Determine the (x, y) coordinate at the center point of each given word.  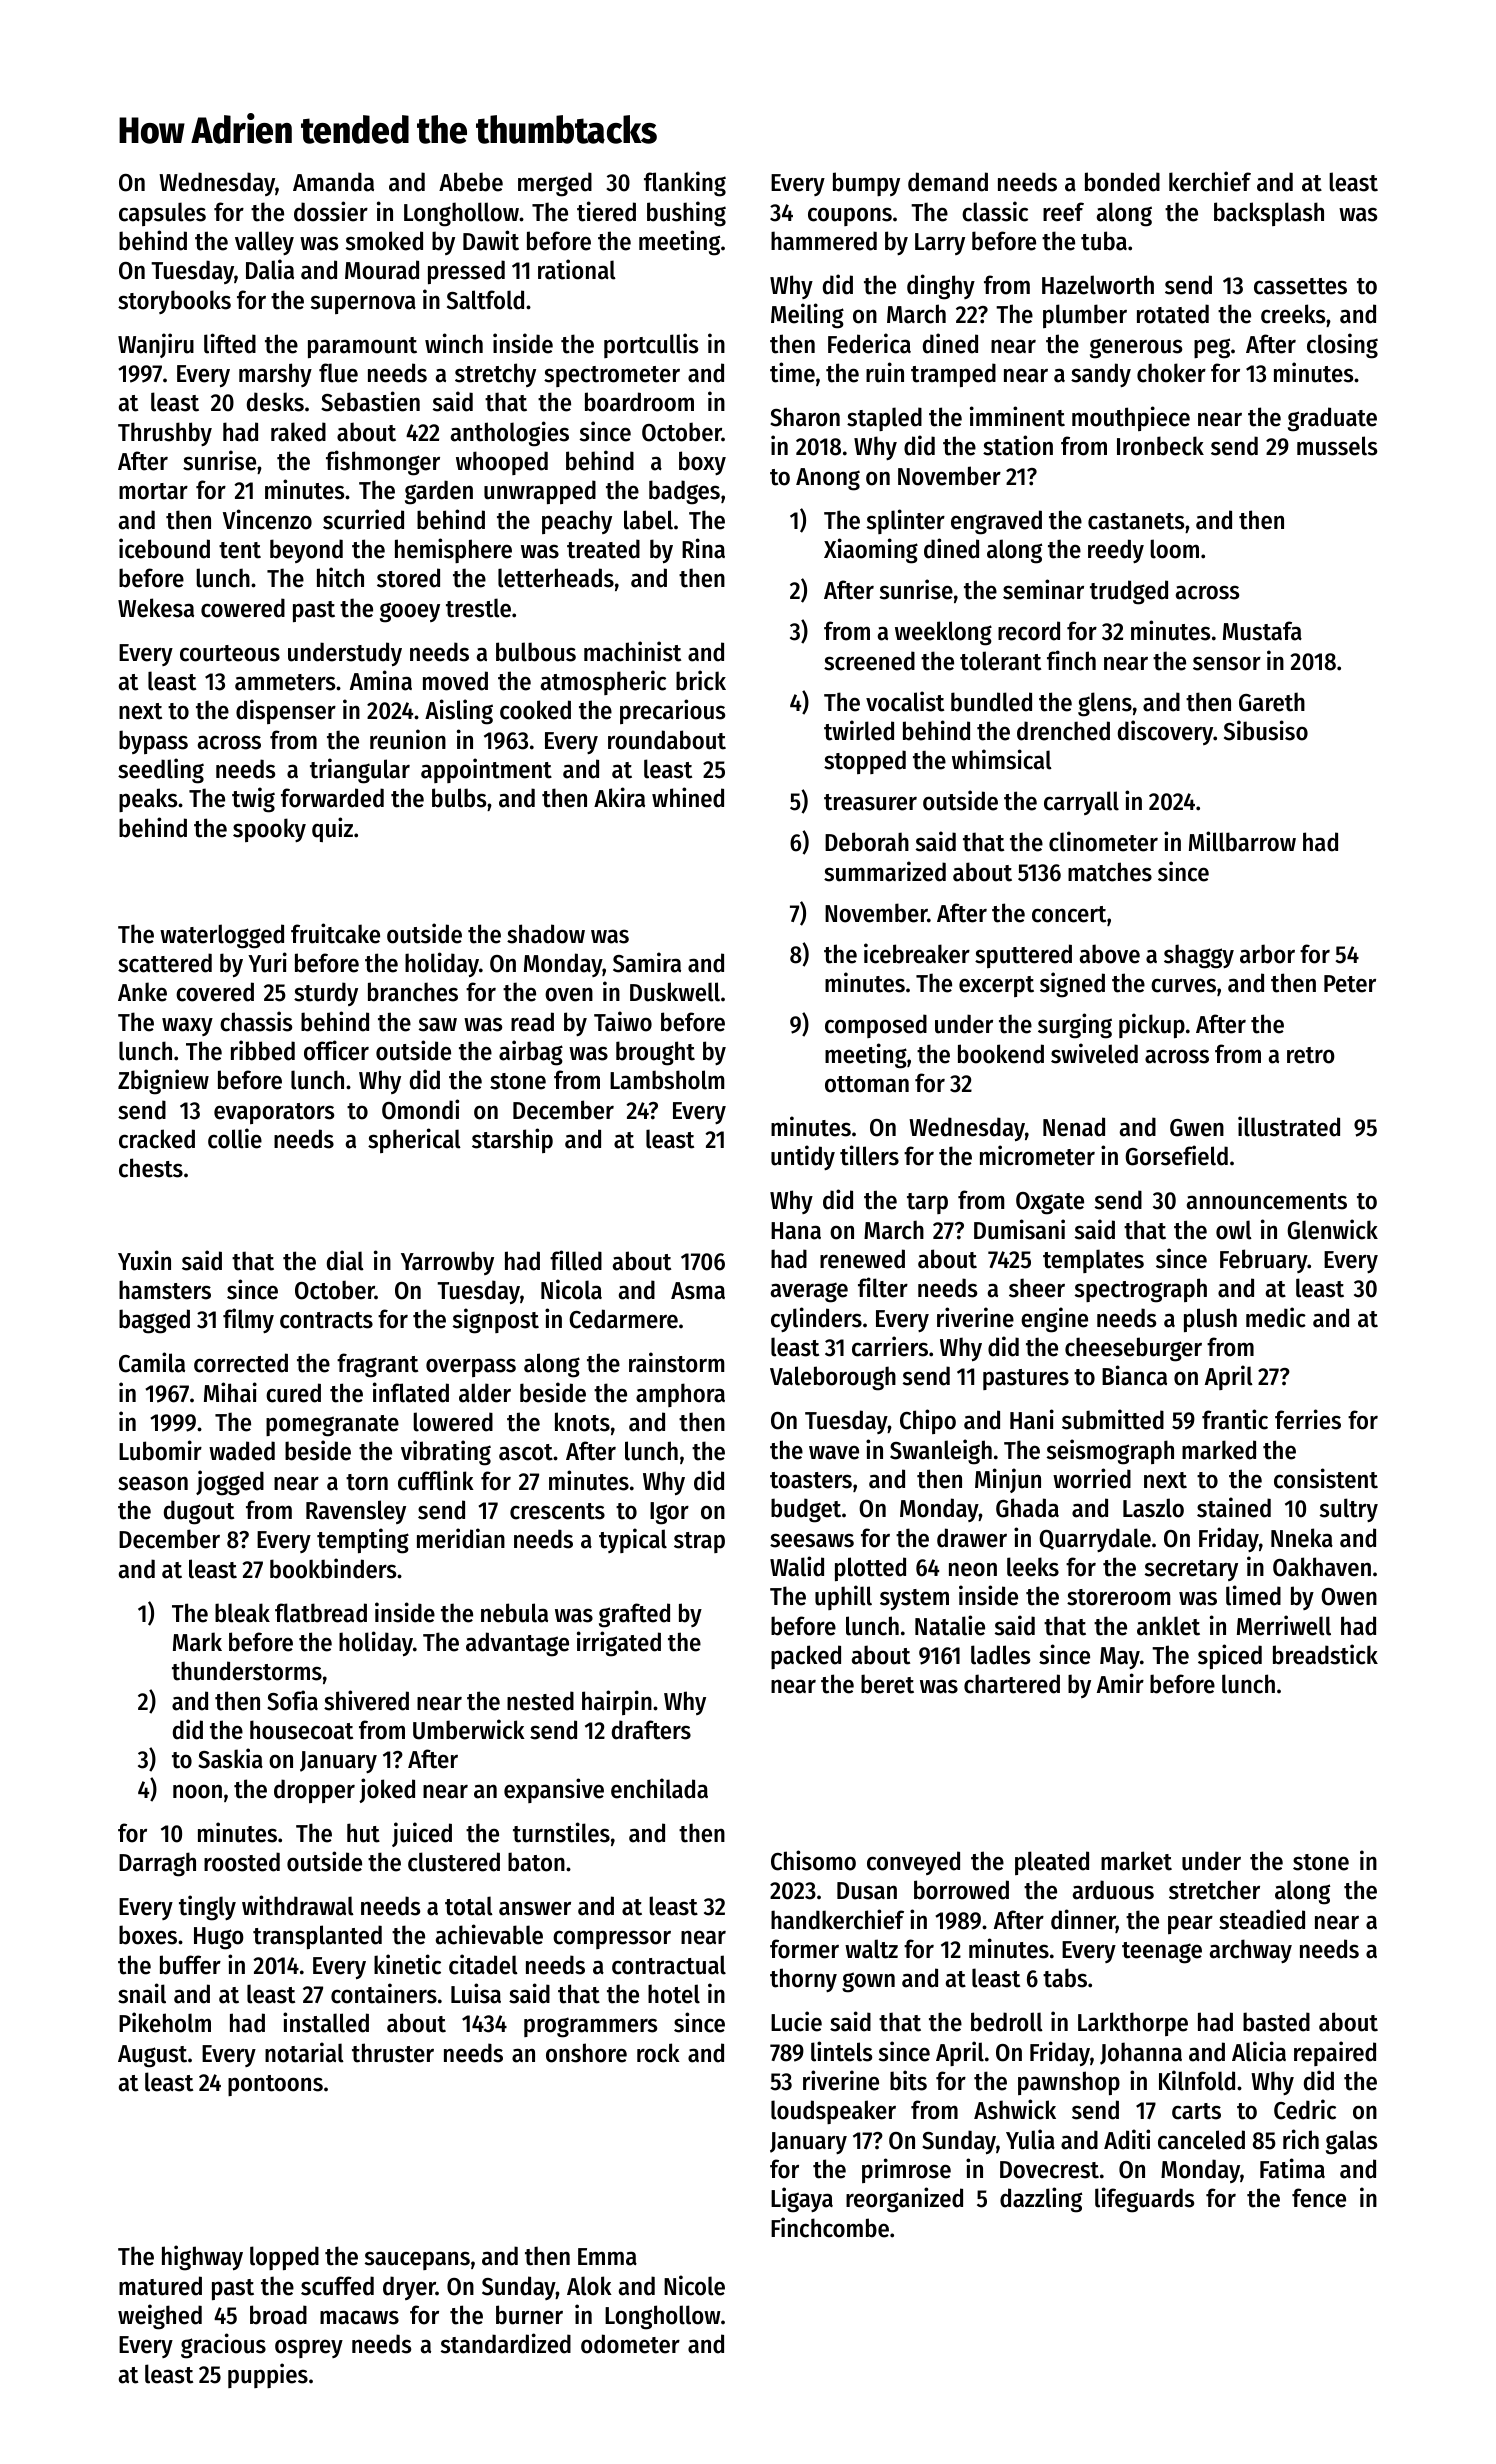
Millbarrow (1242, 841)
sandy (1101, 375)
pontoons (275, 2085)
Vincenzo (267, 519)
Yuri (267, 962)
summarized (885, 871)
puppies (268, 2375)
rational (577, 269)
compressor (612, 1939)
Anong (828, 479)
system (914, 1599)
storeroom (1118, 1597)
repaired (1335, 2053)
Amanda (333, 182)
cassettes (1300, 286)
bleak (242, 1613)
